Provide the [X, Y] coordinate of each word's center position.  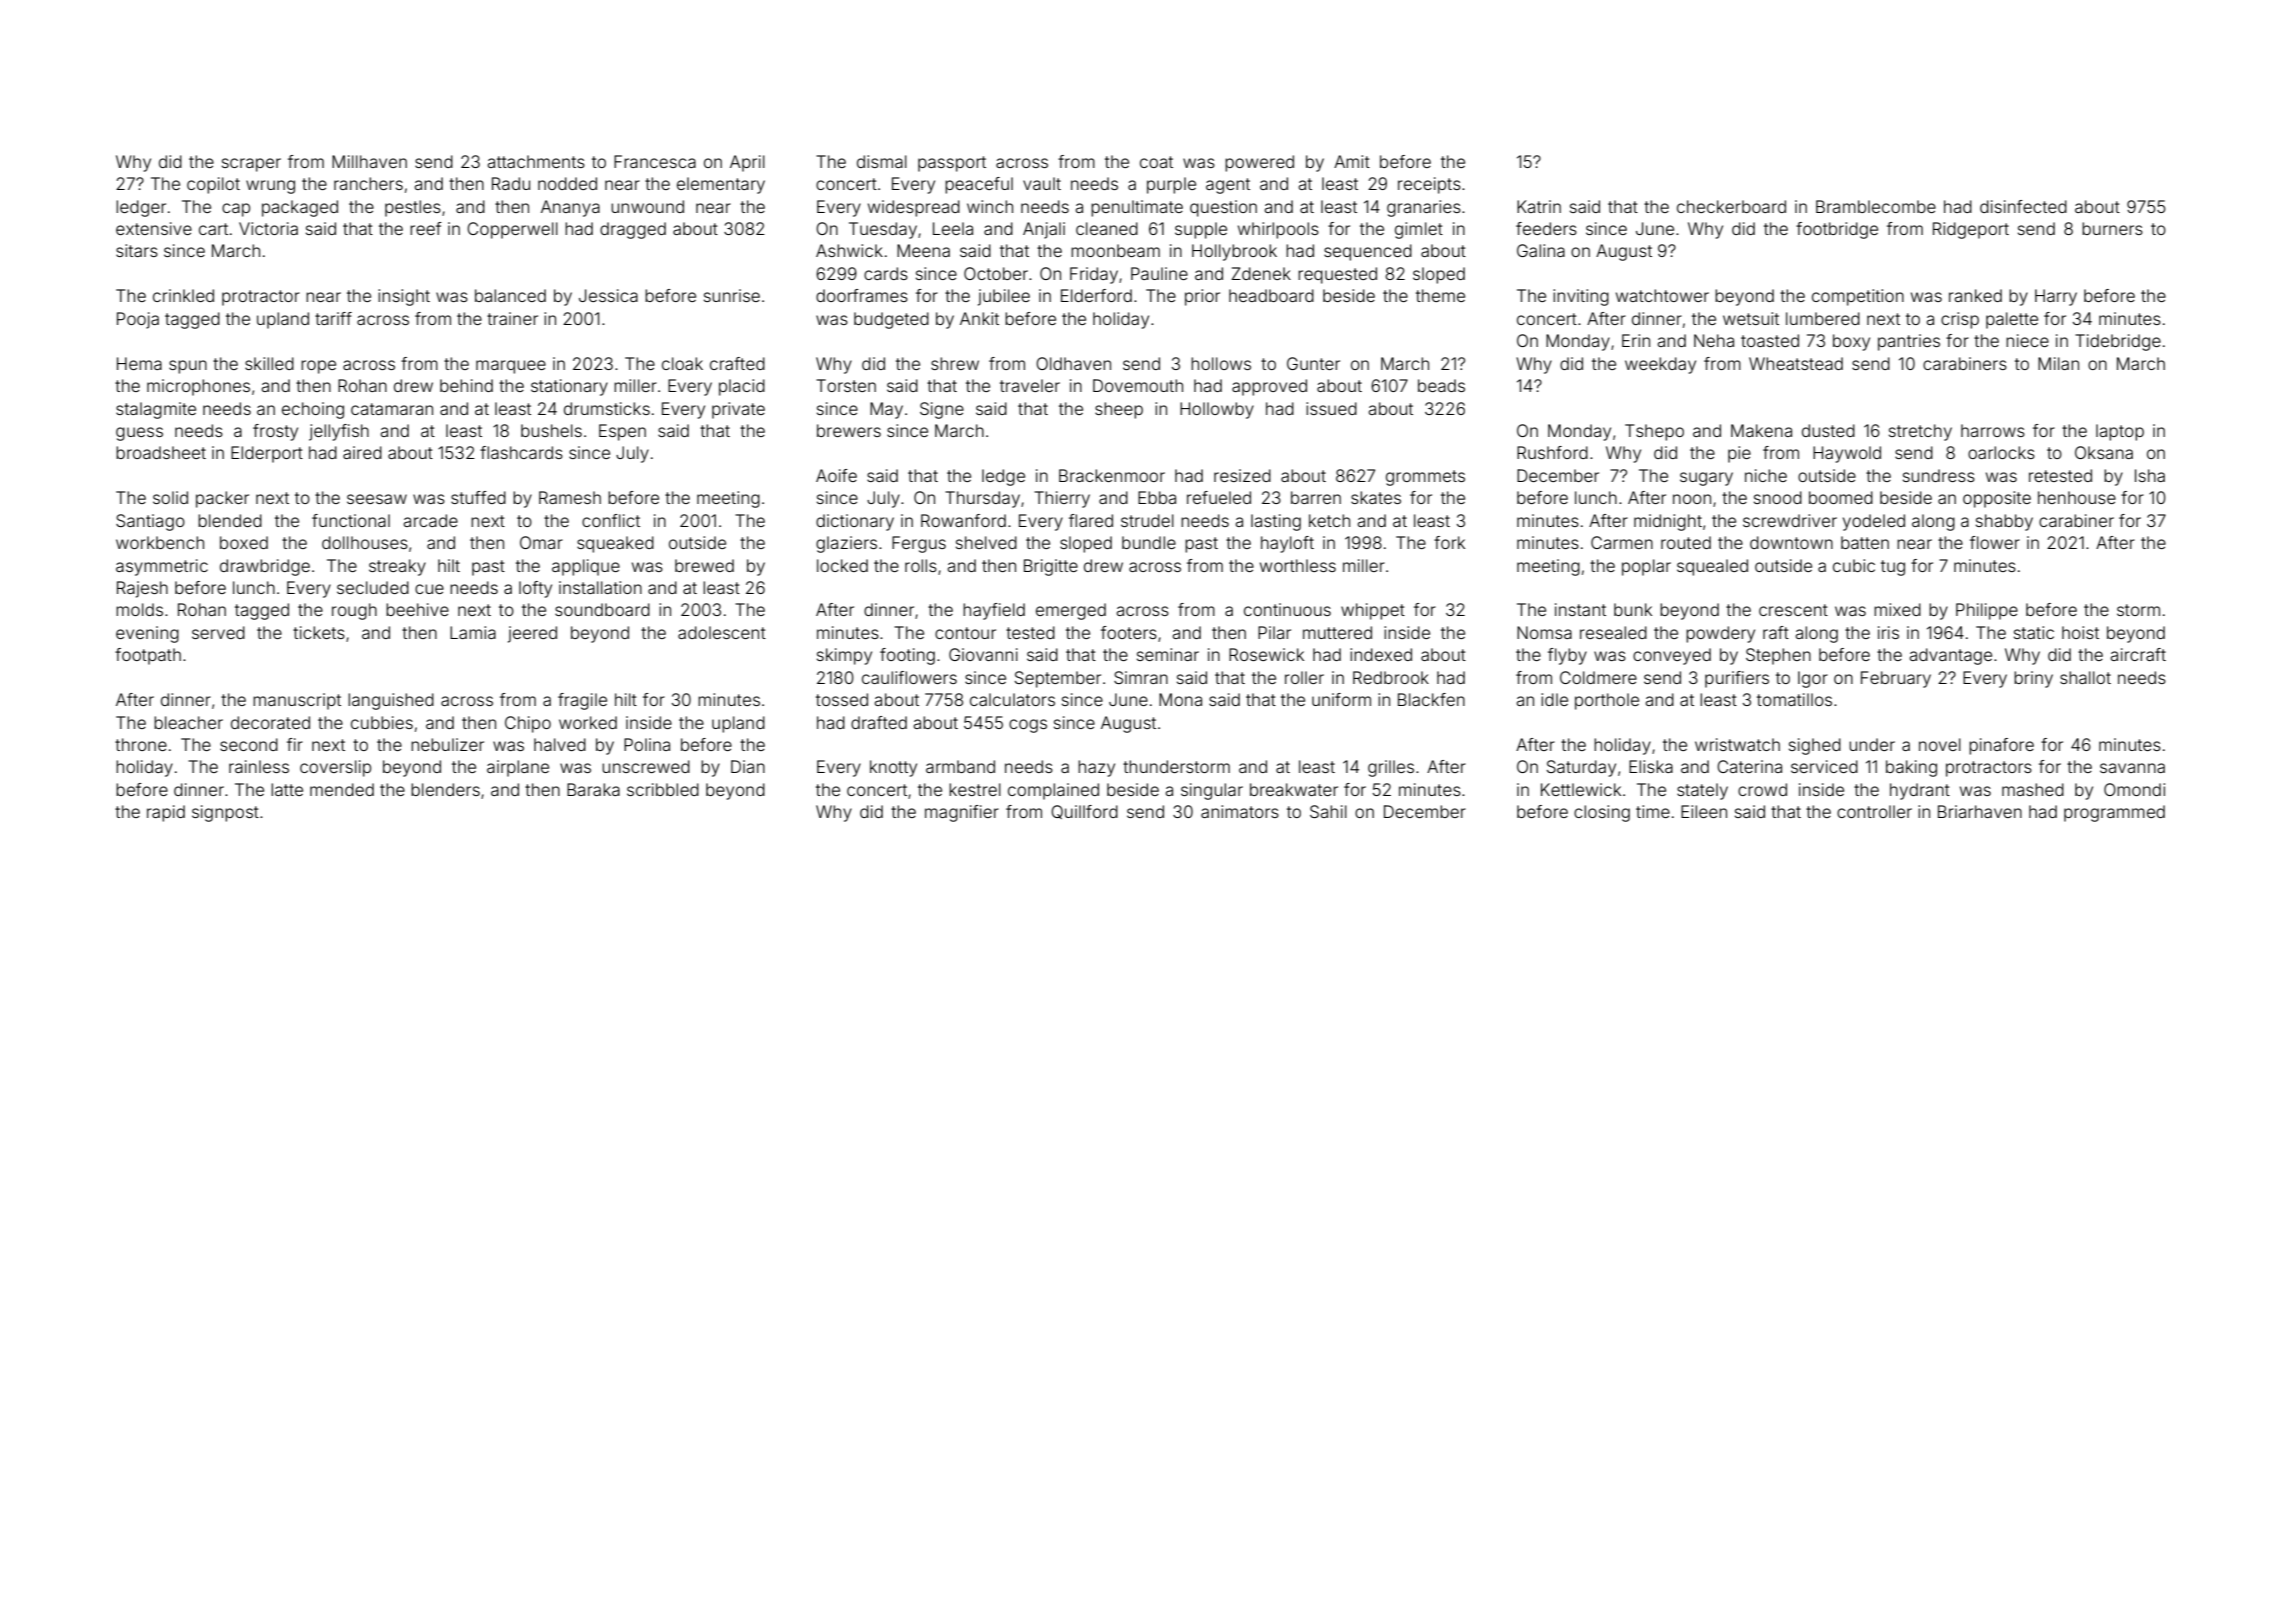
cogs [1028, 726]
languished [391, 701]
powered [1259, 163]
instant [1580, 609]
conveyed [1672, 656]
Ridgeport [1971, 230]
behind [466, 385]
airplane [518, 768]
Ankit [979, 318]
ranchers [368, 183]
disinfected [2023, 206]
